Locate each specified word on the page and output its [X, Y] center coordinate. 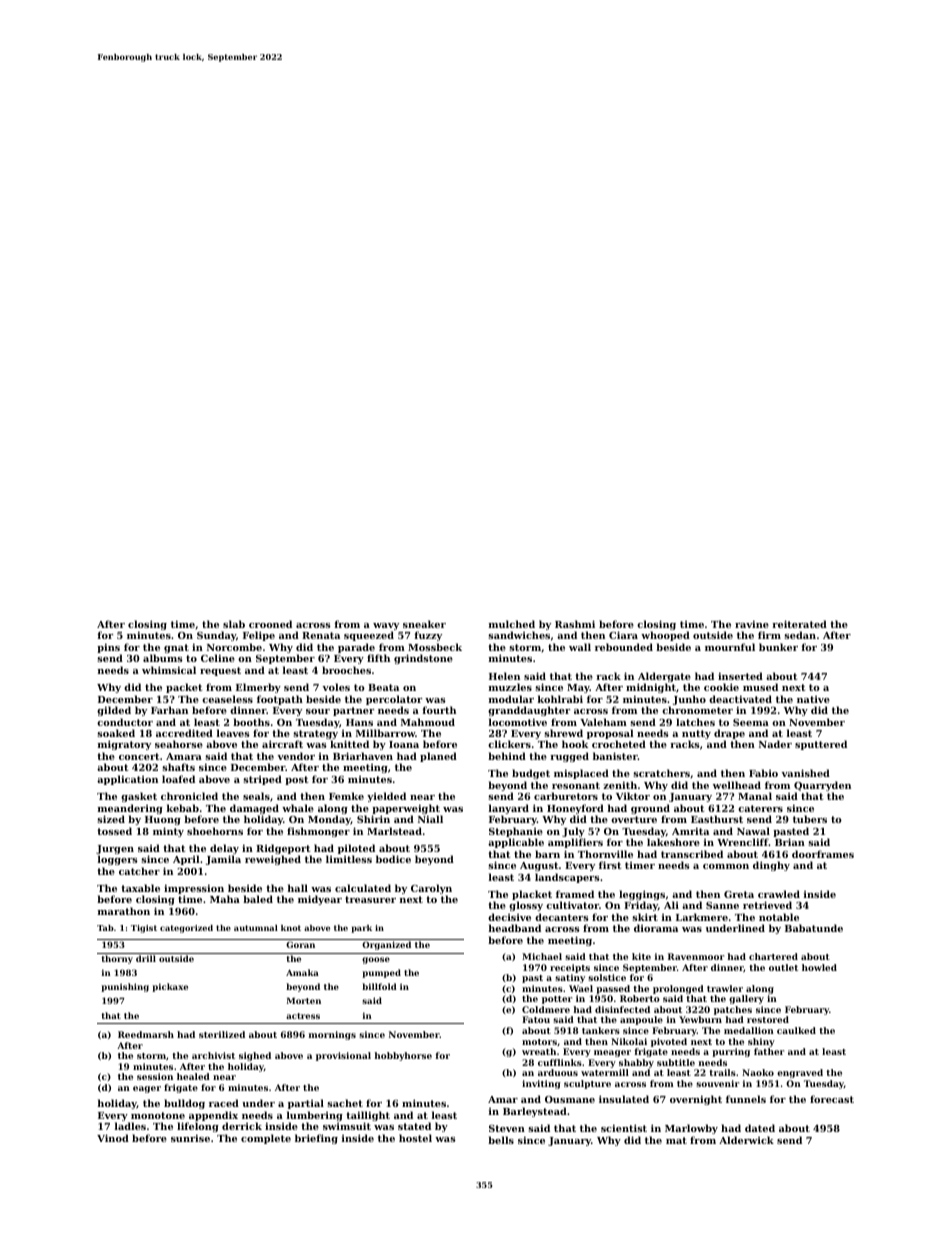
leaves [233, 733]
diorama [656, 928]
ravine [752, 624]
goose [376, 960]
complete [266, 1139]
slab [234, 624]
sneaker [424, 624]
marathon [124, 911]
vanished [806, 773]
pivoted [669, 1042]
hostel [415, 1138]
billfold [379, 986]
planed [438, 757]
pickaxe [170, 987]
